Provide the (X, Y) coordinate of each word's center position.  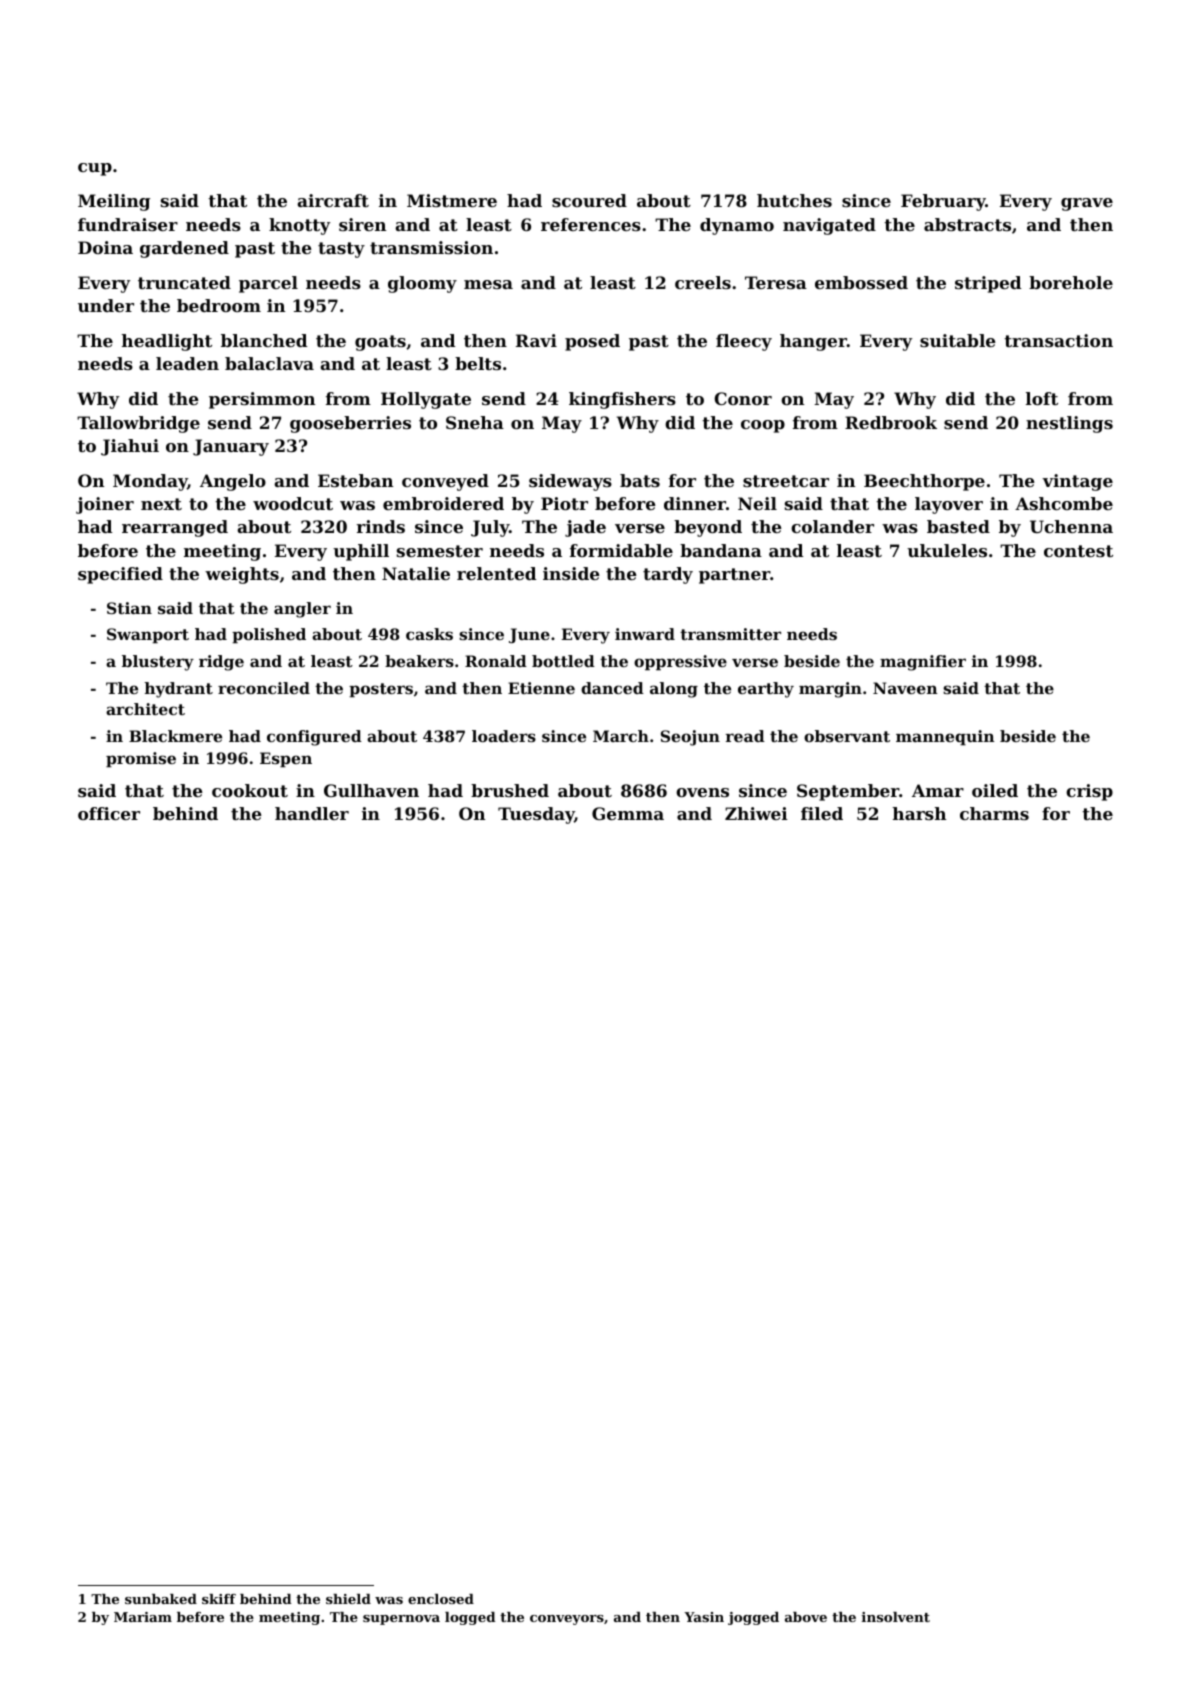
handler (312, 813)
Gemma (628, 813)
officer (109, 813)
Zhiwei (756, 813)
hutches (794, 200)
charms (994, 813)
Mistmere (452, 200)
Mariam (143, 1617)
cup (95, 169)
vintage (1077, 482)
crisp (1089, 792)
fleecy (744, 342)
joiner (105, 505)
